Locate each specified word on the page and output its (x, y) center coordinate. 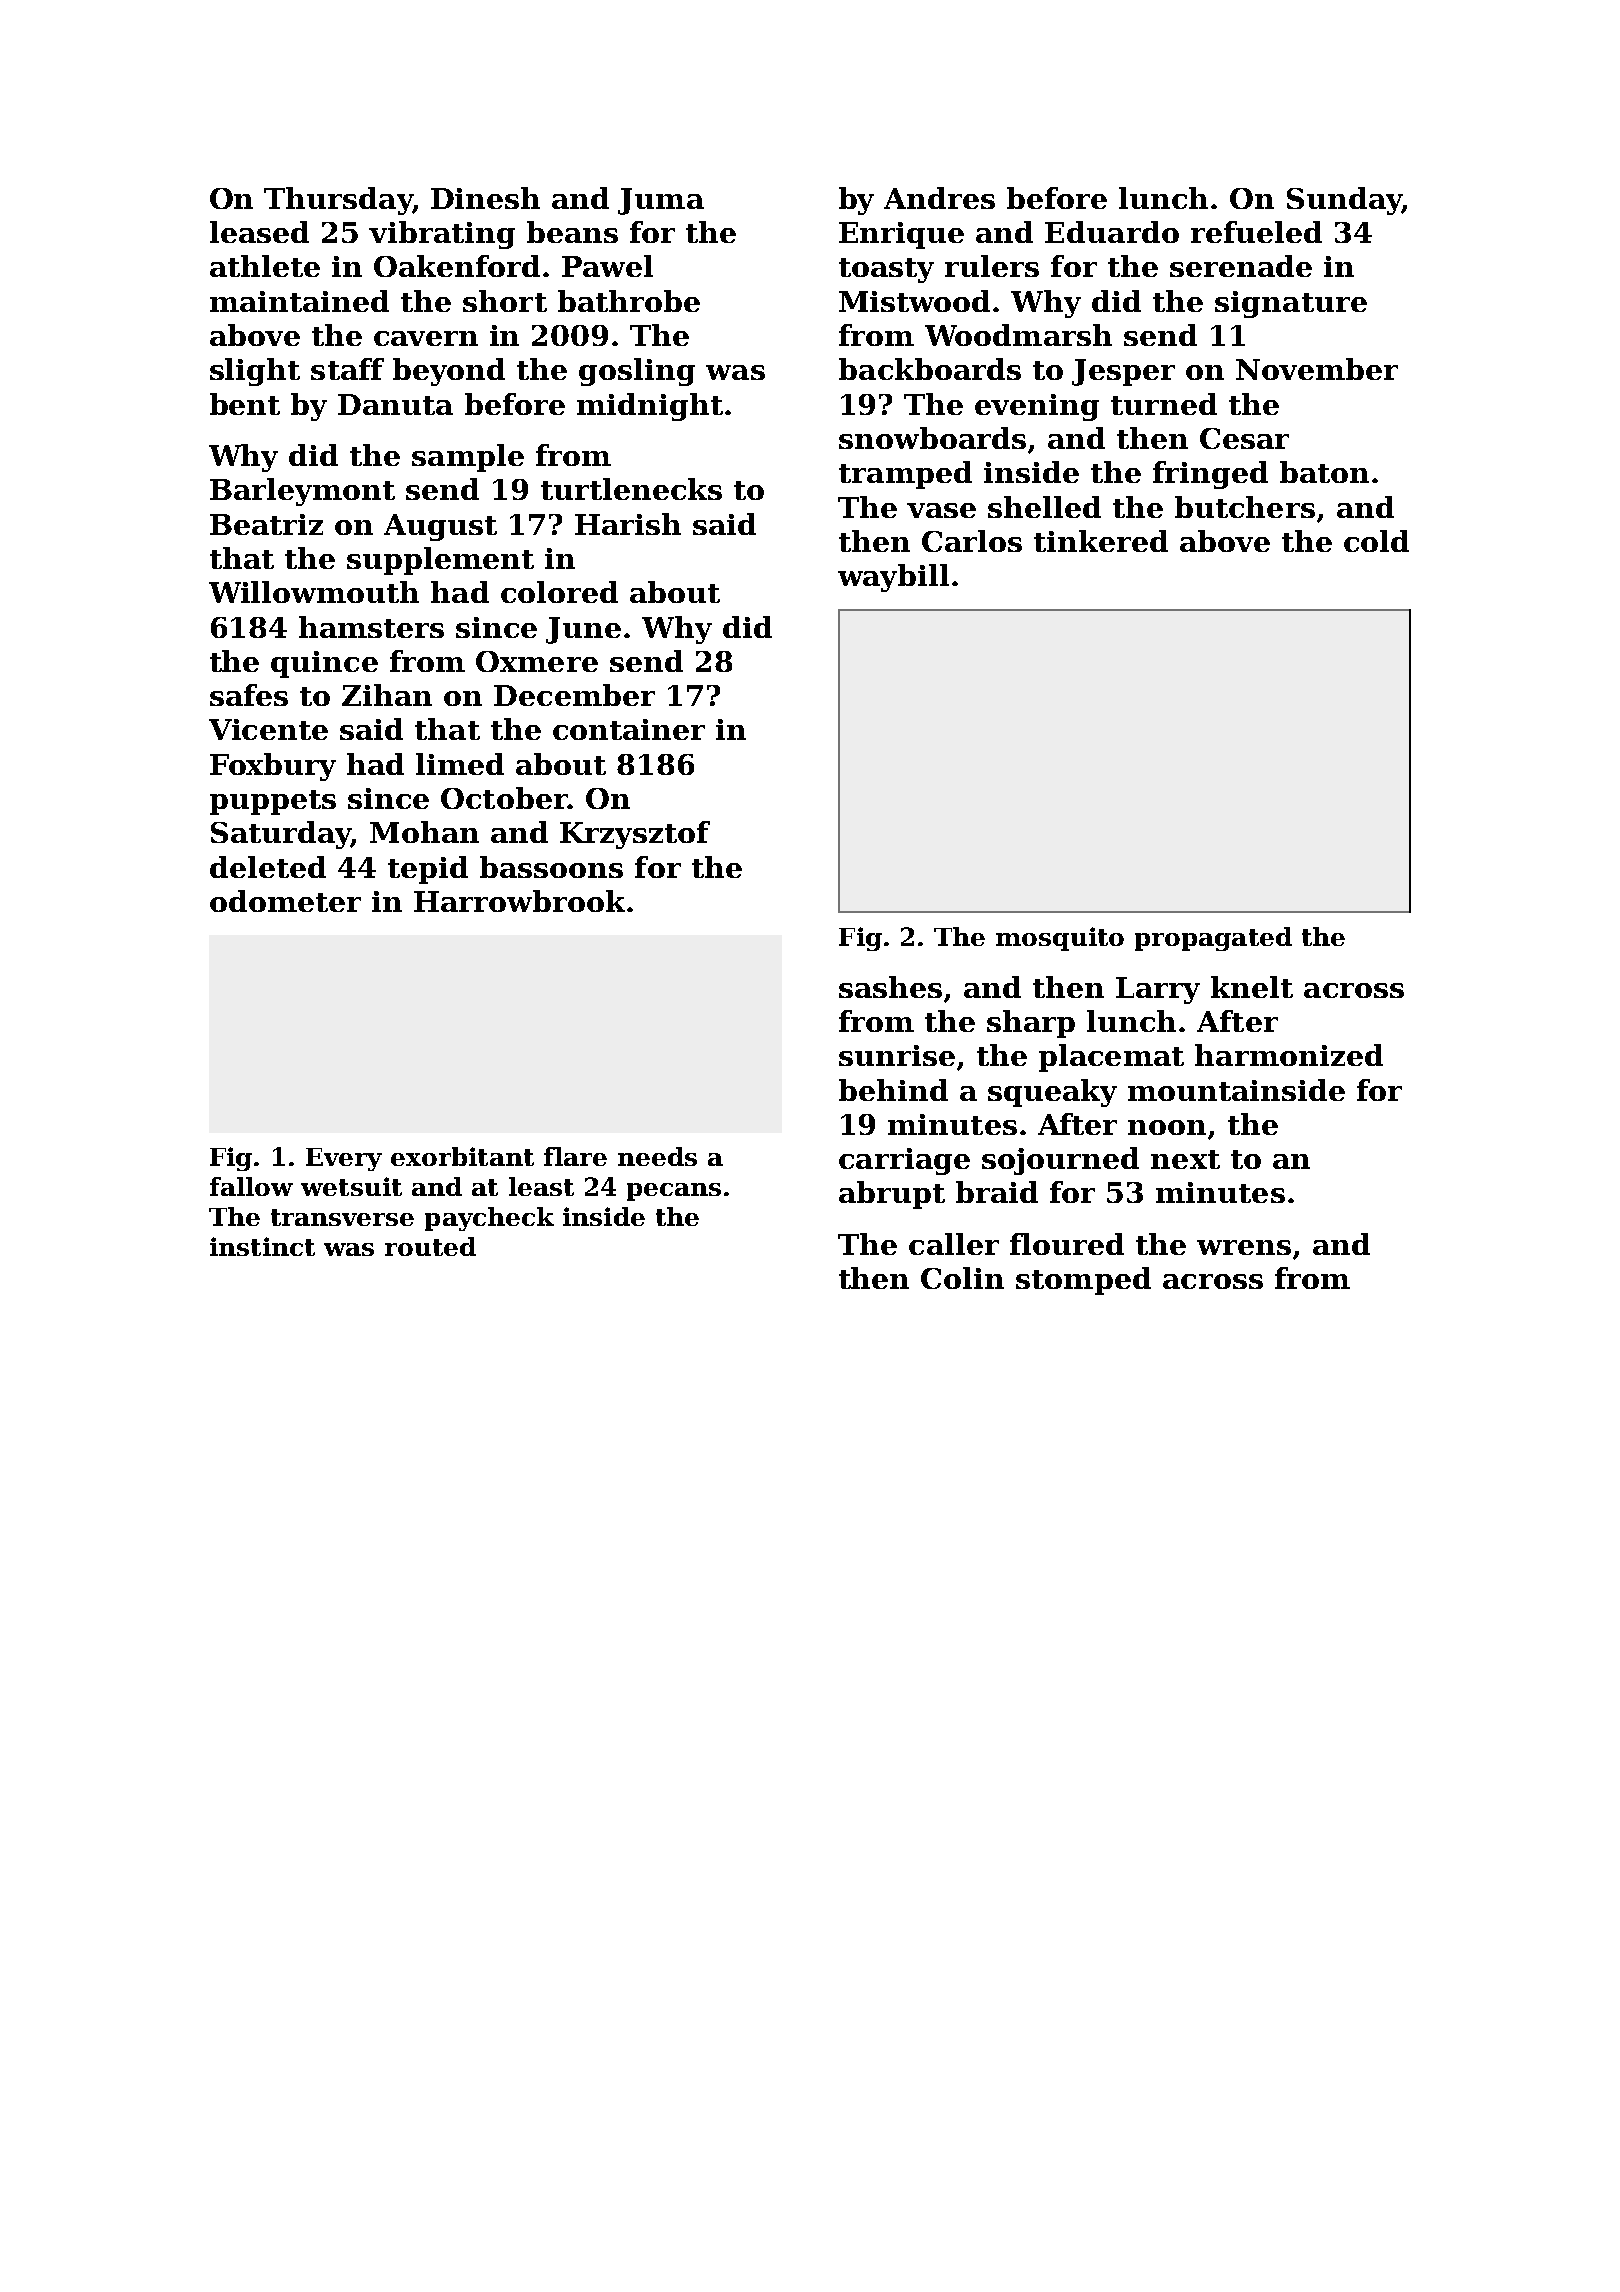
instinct (262, 1246)
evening (1037, 407)
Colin (962, 1278)
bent (245, 404)
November (1317, 369)
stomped (1083, 1281)
